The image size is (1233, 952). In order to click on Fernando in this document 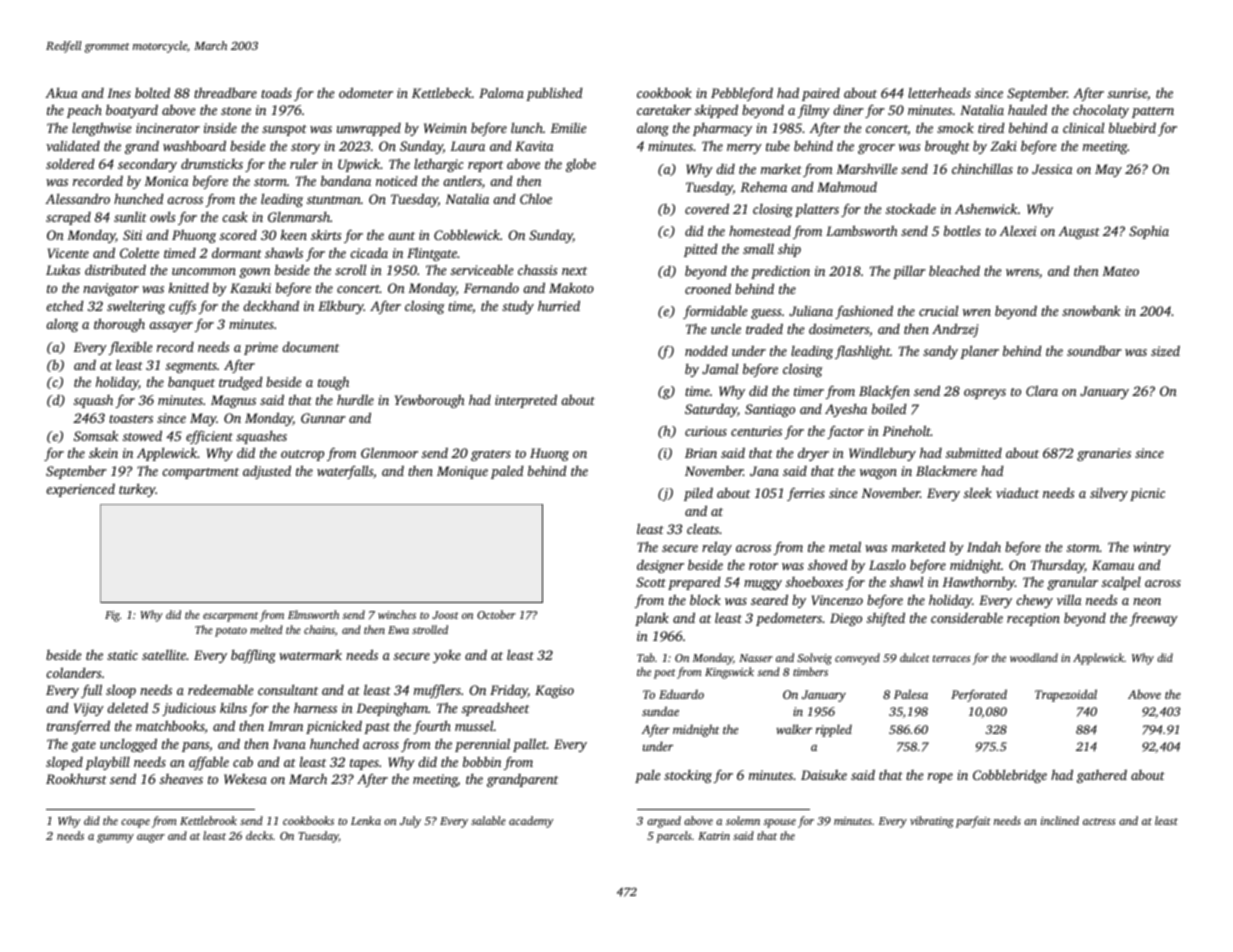, I will do `click(491, 287)`.
